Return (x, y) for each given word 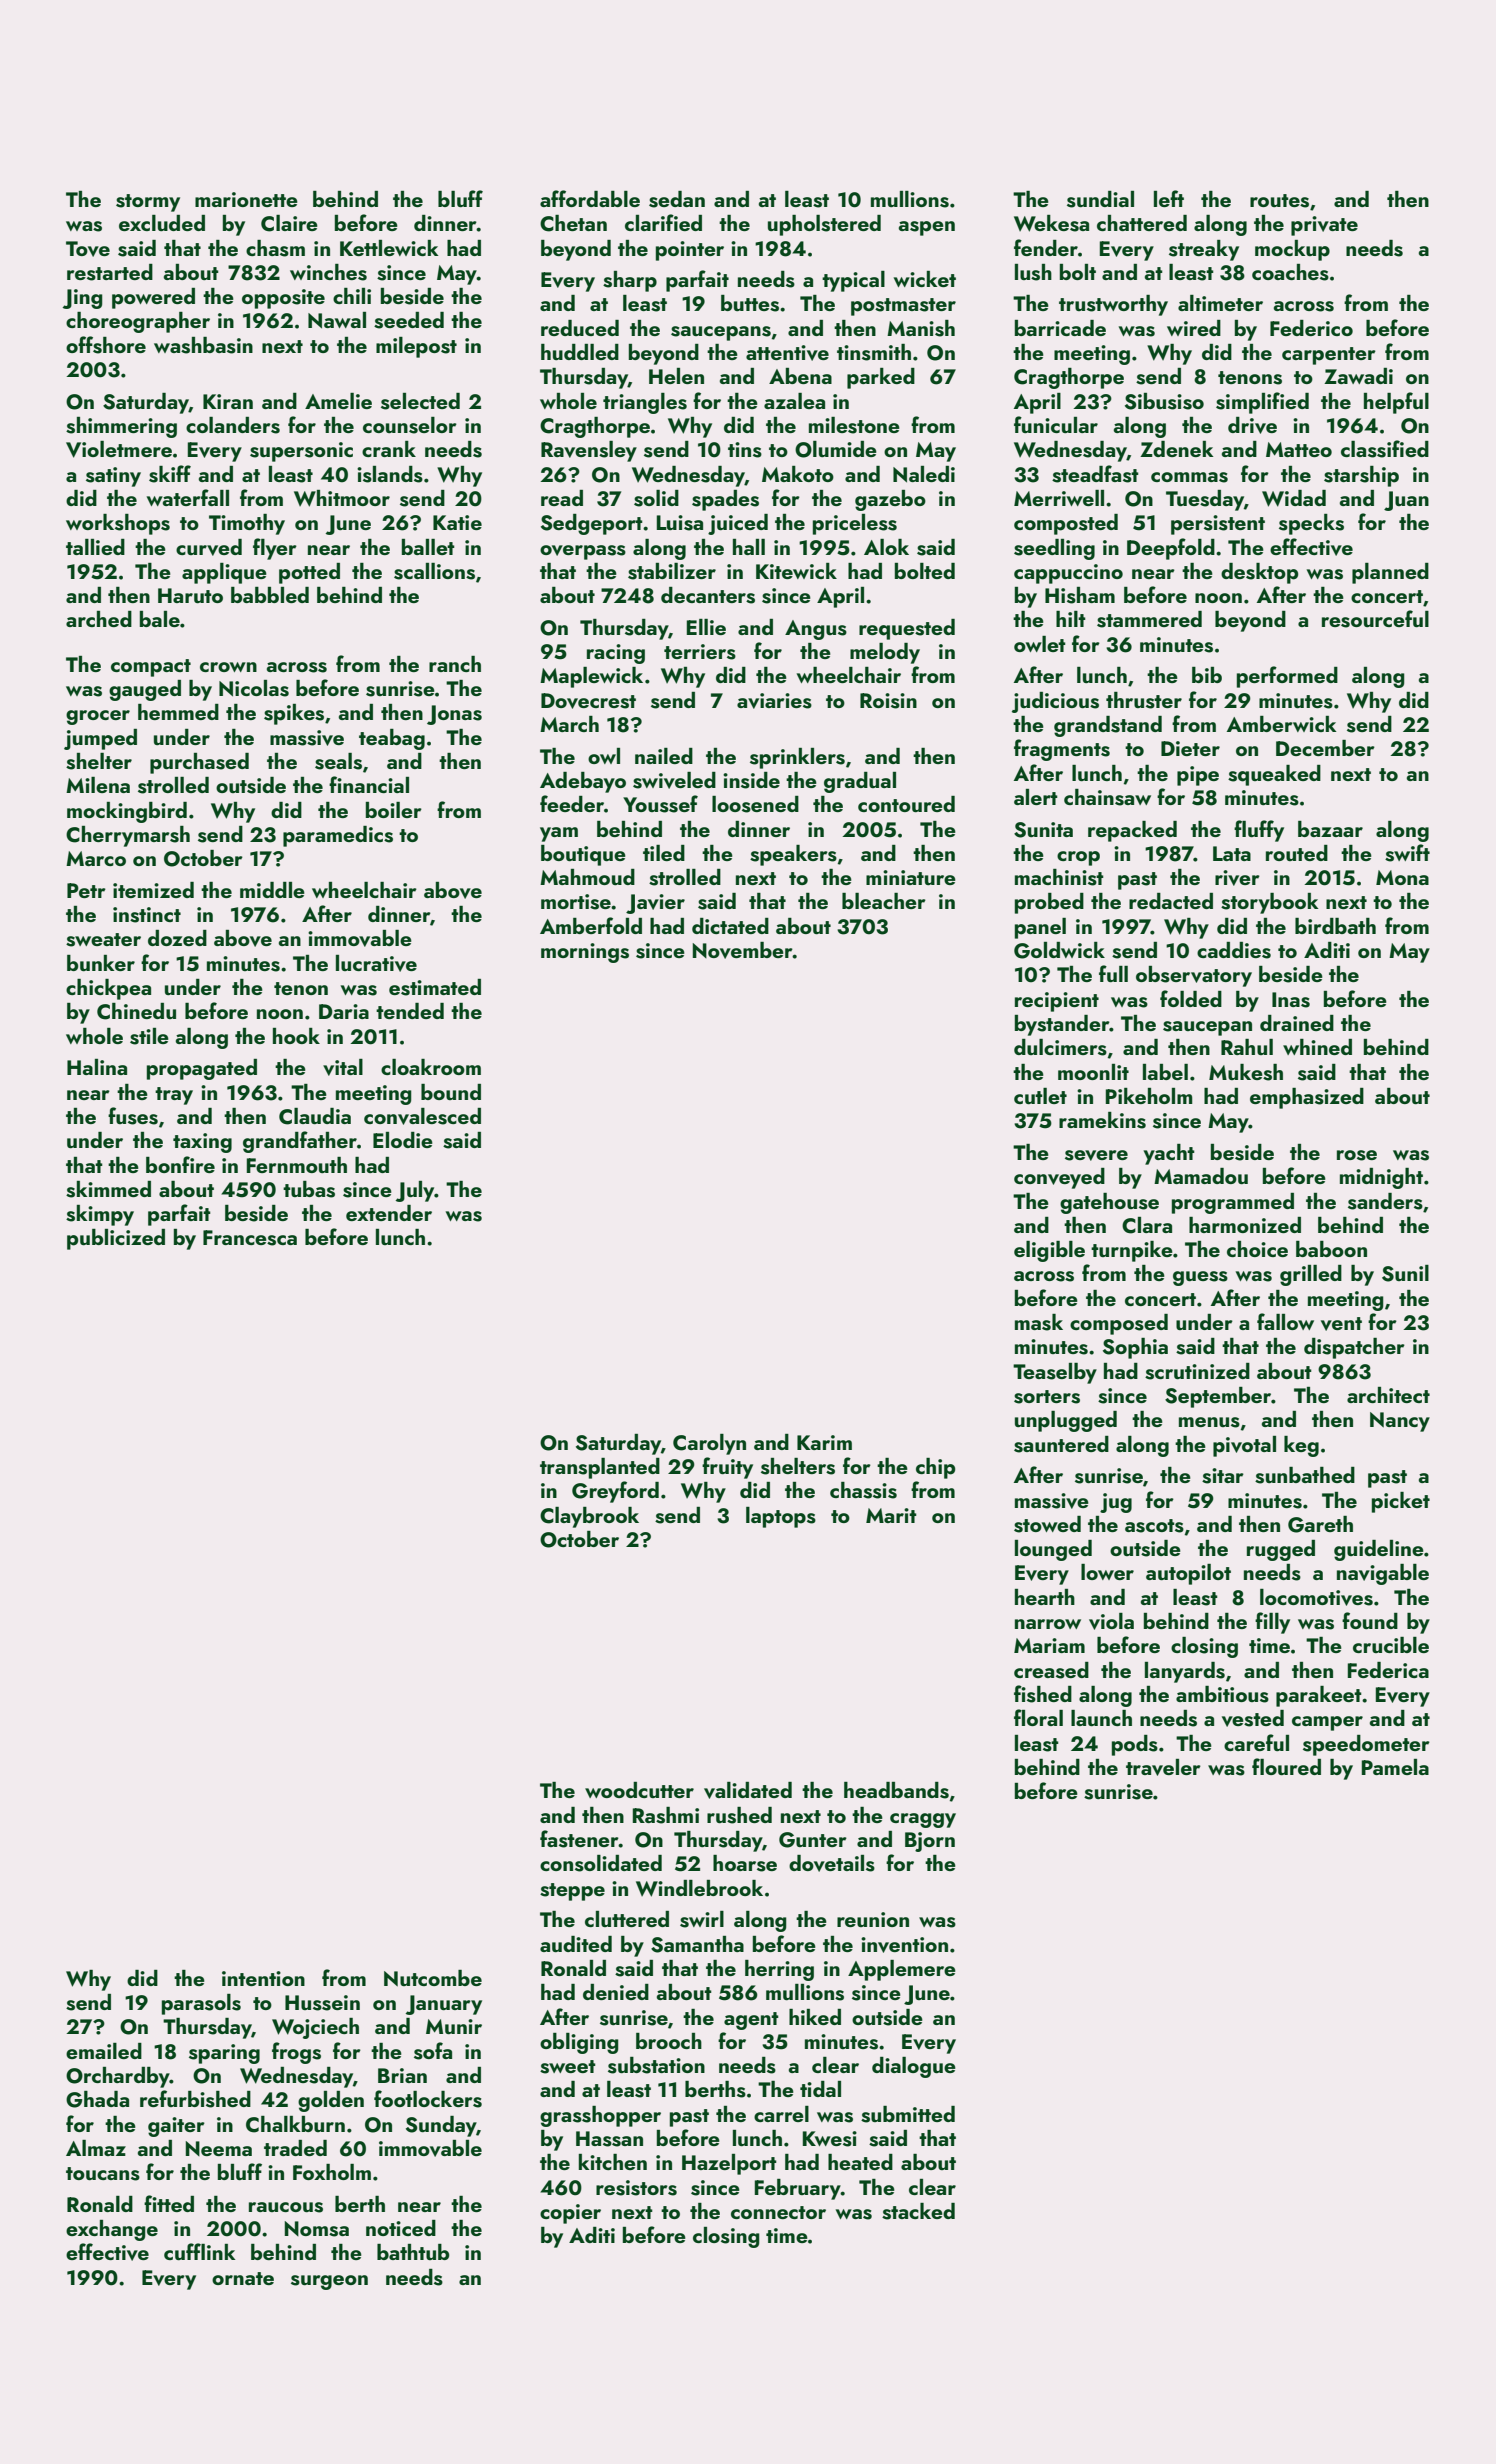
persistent (1218, 525)
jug (1116, 1503)
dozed (177, 938)
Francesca (250, 1238)
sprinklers (797, 758)
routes (1279, 201)
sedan (677, 199)
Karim (824, 1442)
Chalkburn (295, 2124)
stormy (148, 203)
